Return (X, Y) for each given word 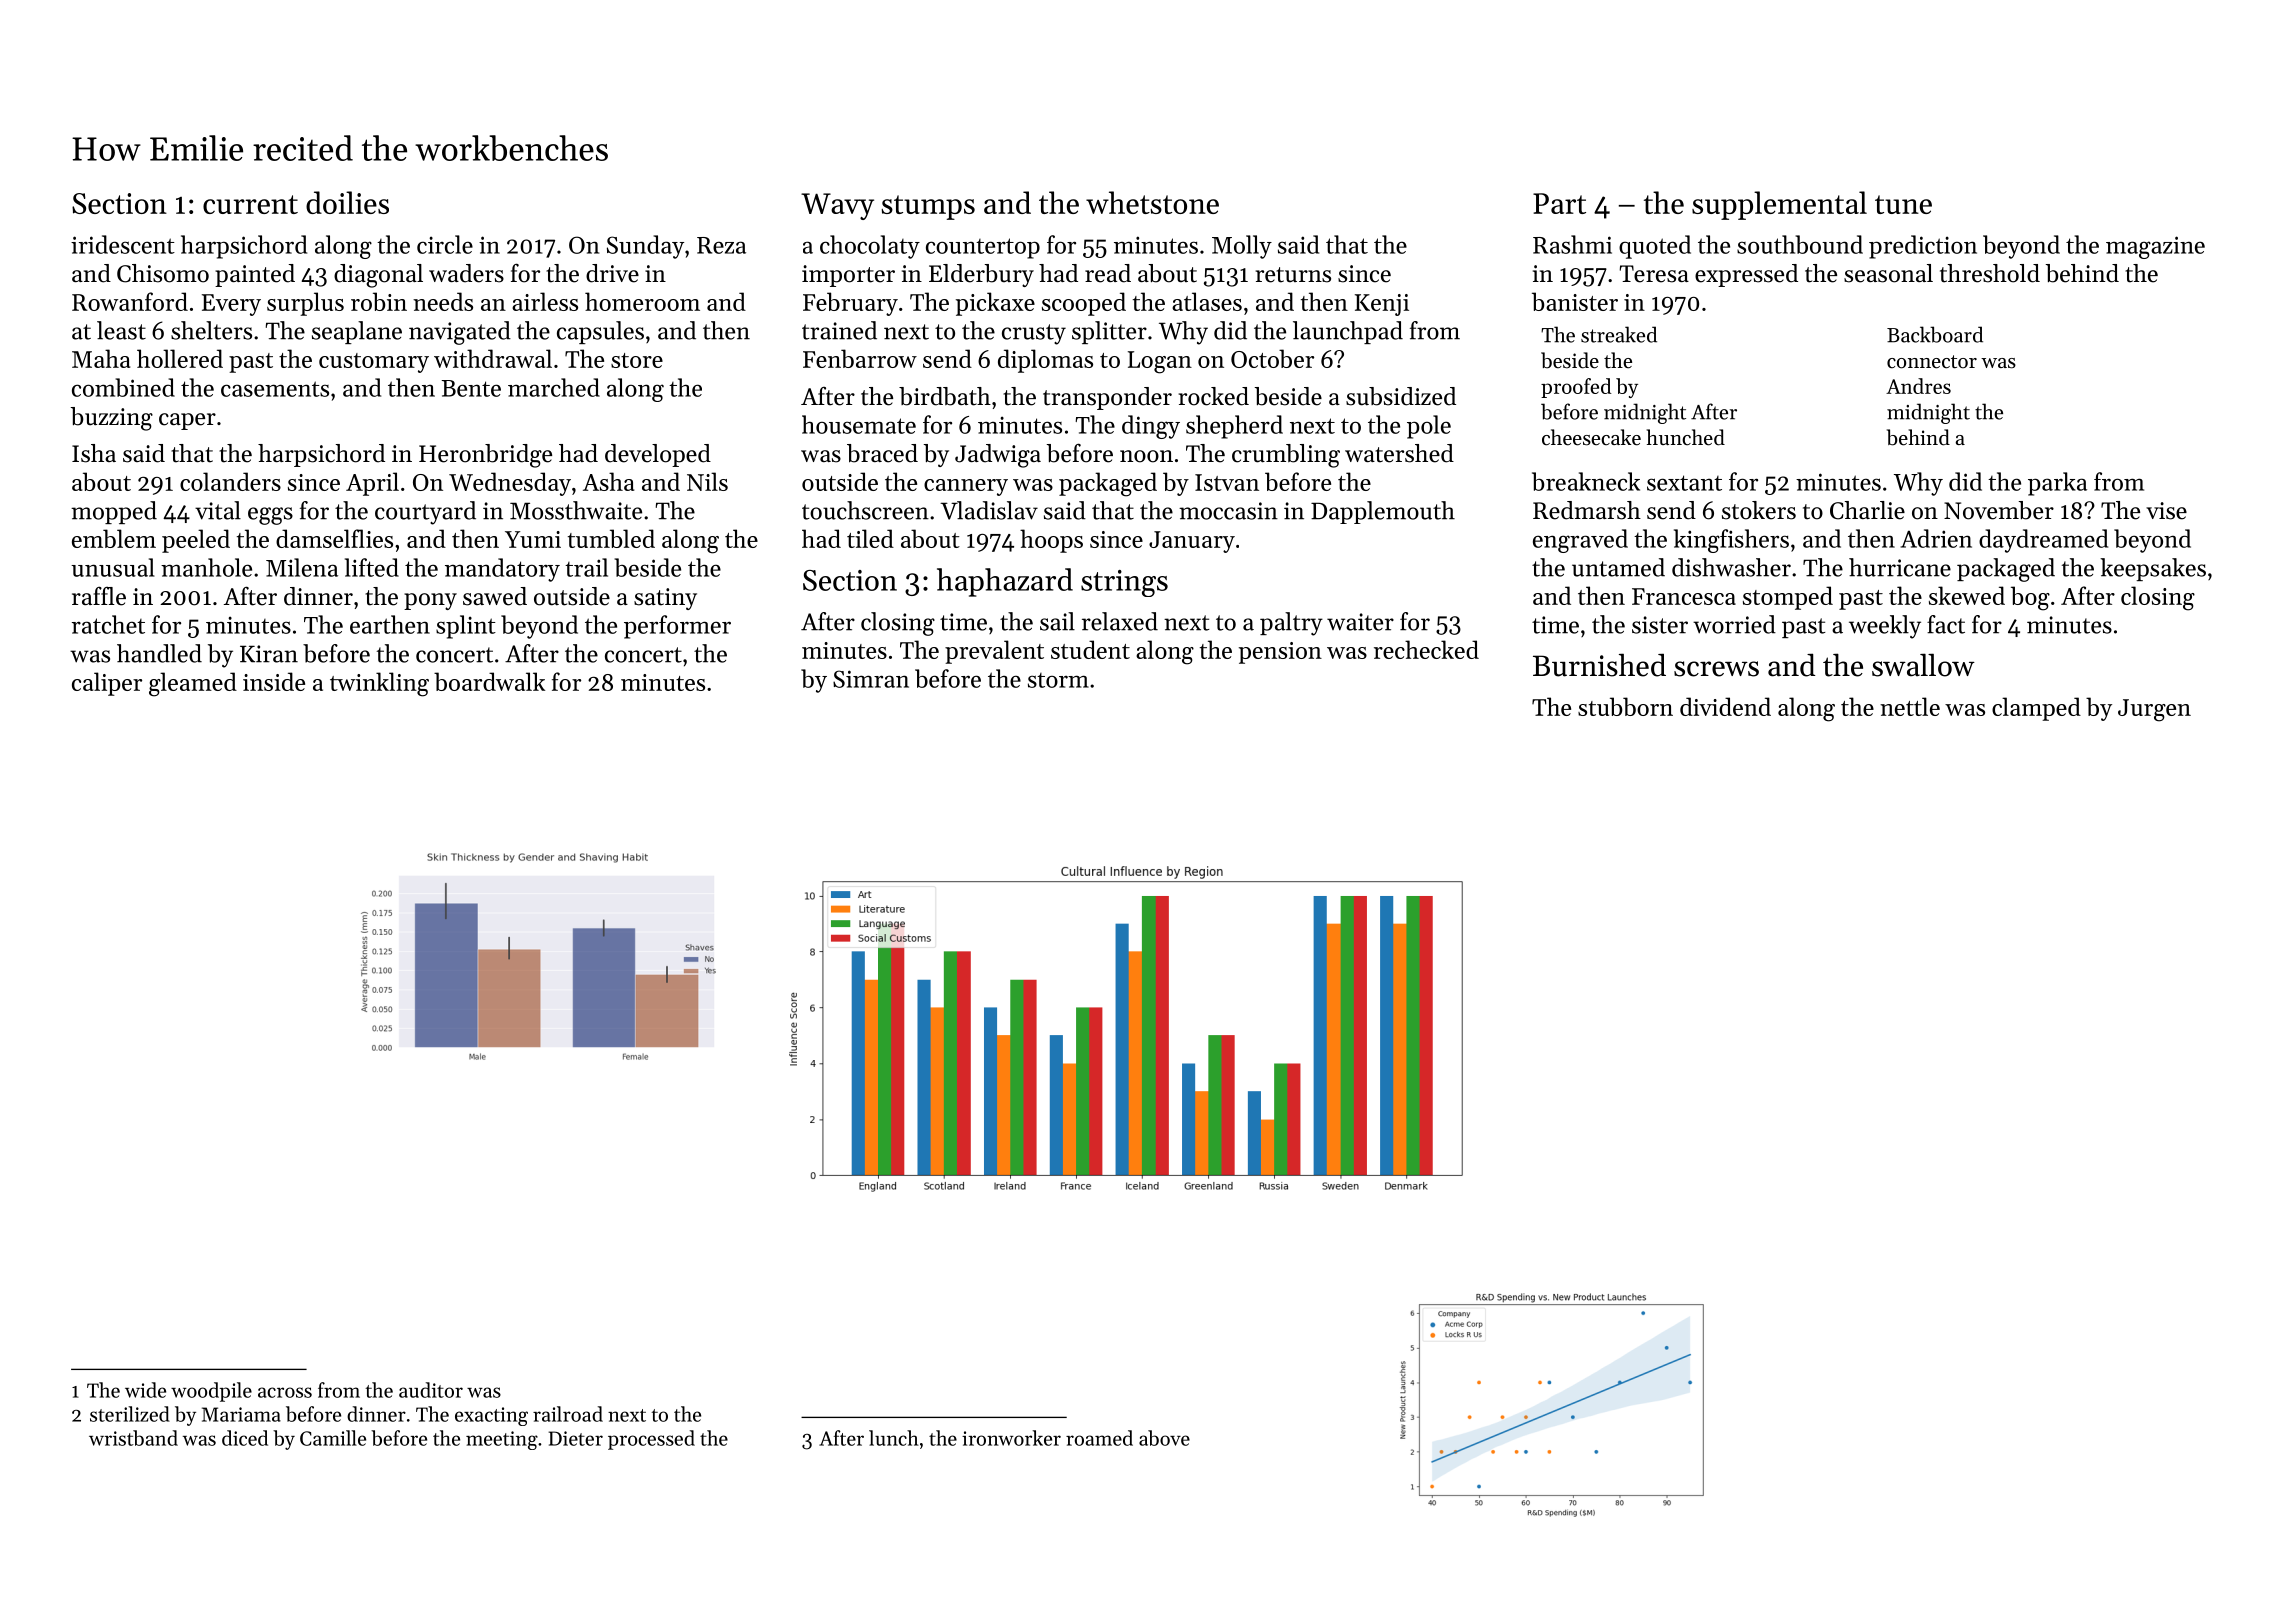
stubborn (1625, 706)
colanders (230, 481)
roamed (1099, 1438)
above (1164, 1438)
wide (145, 1390)
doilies (347, 202)
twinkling (379, 684)
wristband (133, 1438)
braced (882, 453)
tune (1903, 204)
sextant (1684, 483)
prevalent (994, 652)
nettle (1910, 706)
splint (466, 627)
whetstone (1152, 202)
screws (1716, 669)
